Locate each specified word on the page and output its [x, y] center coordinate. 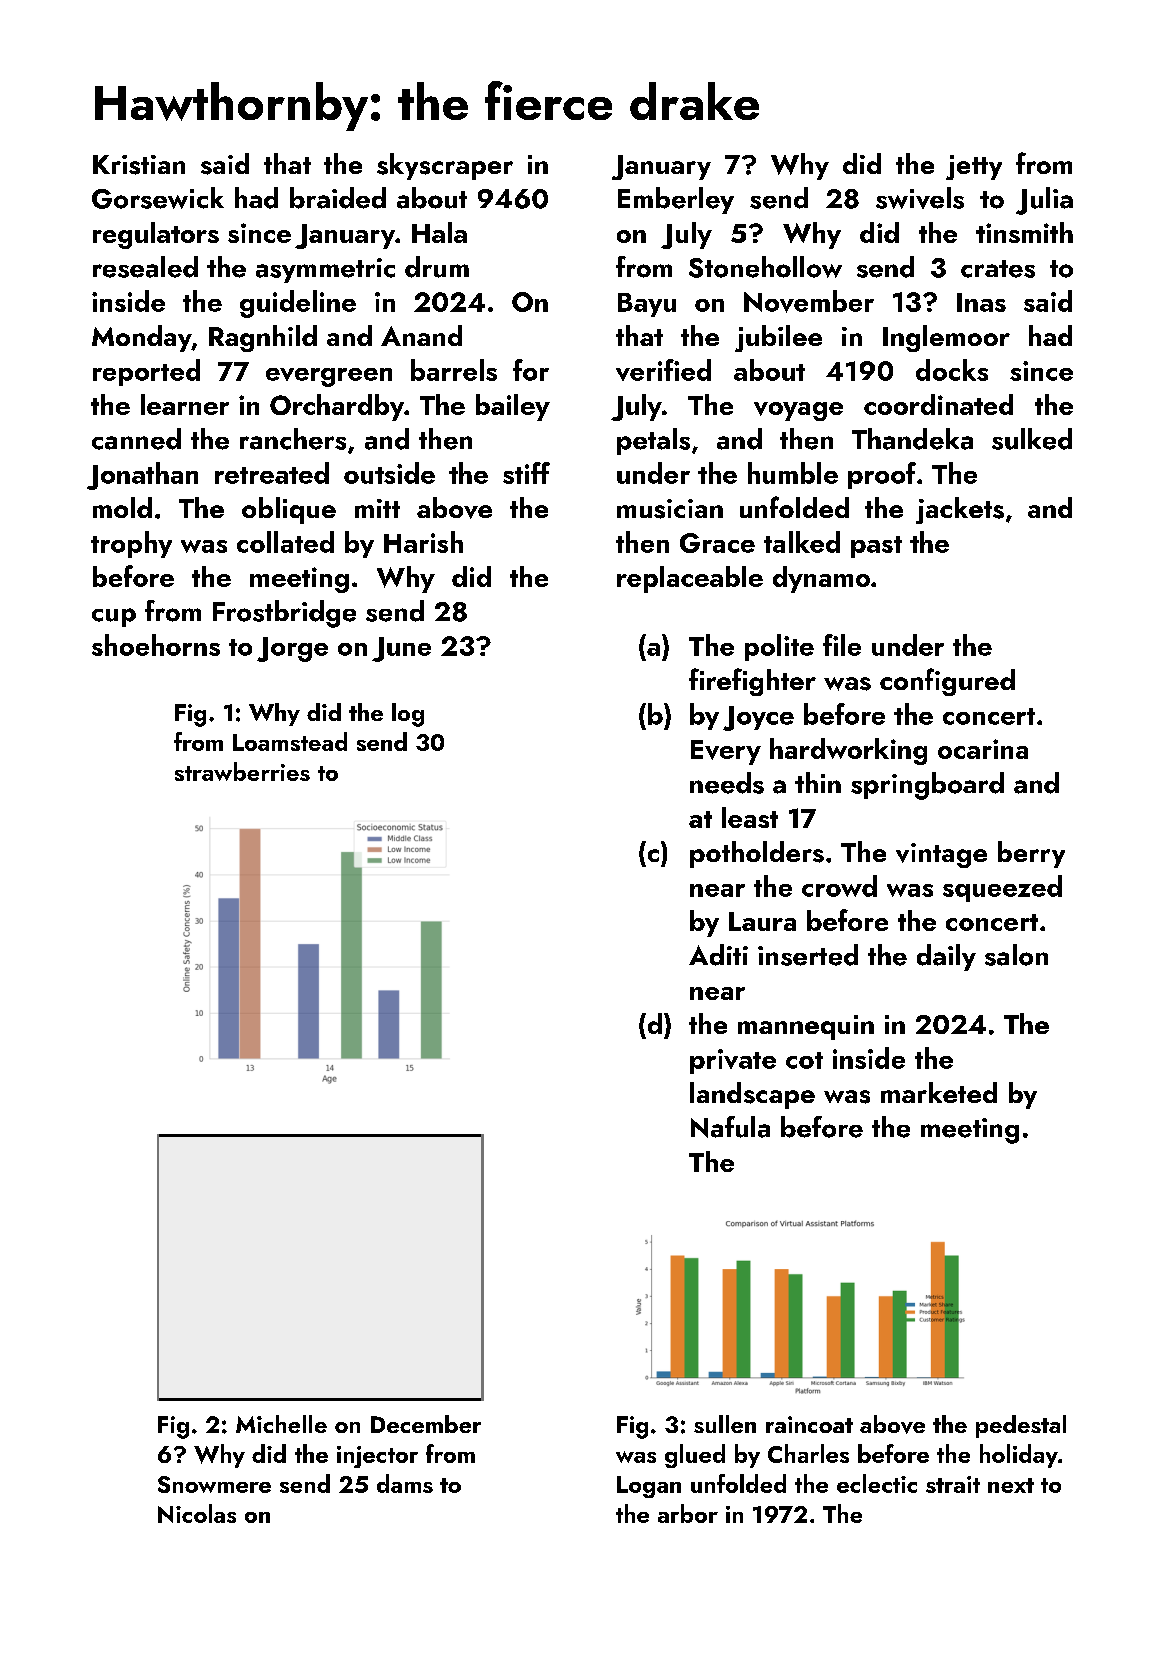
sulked [1032, 439]
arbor [688, 1513]
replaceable [690, 579]
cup [114, 617]
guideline [298, 304]
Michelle [281, 1424]
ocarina [983, 749]
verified [663, 370]
